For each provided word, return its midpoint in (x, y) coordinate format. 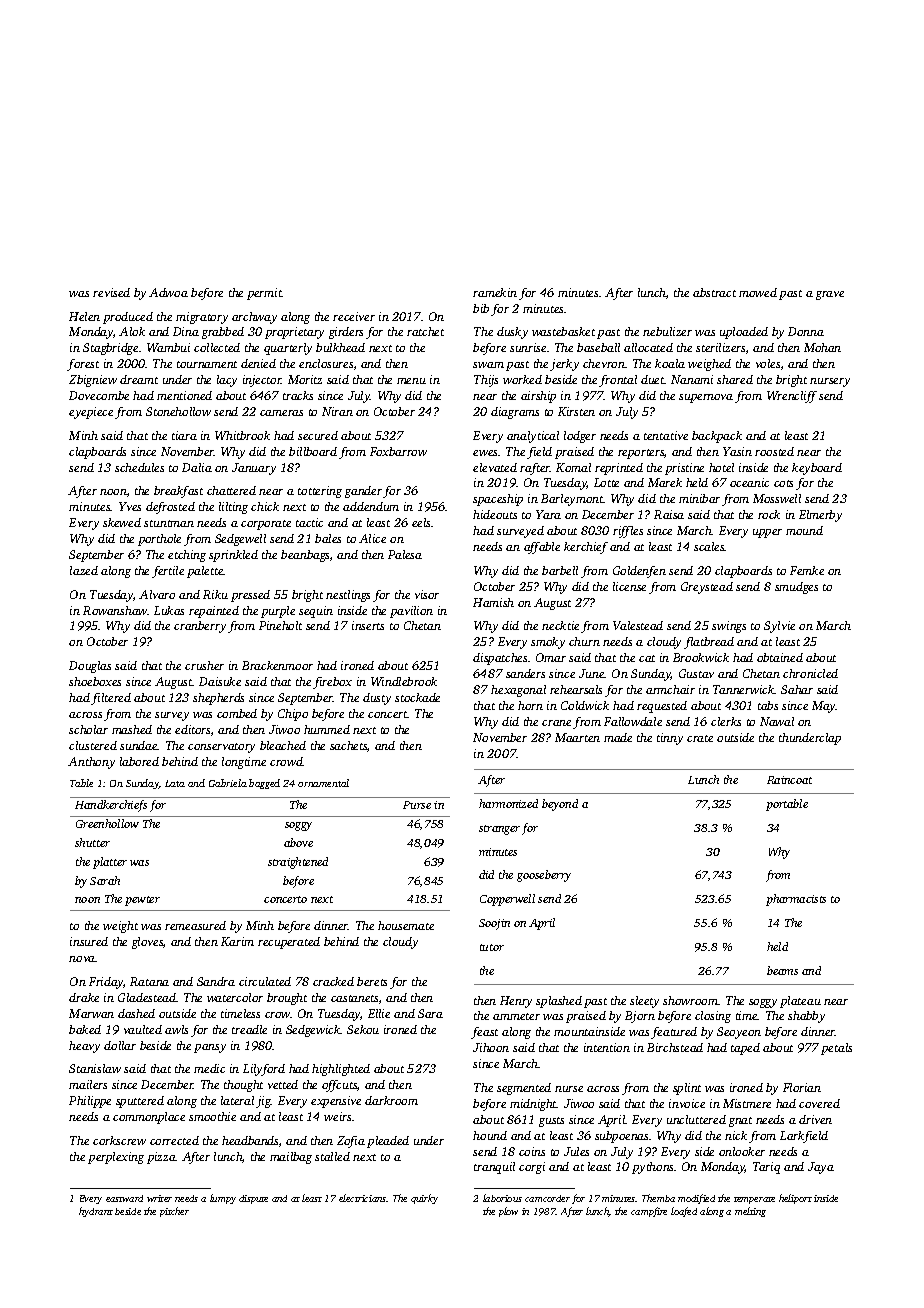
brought (287, 999)
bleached (283, 745)
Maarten (577, 737)
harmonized (508, 803)
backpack (717, 437)
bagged (264, 784)
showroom (690, 1000)
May (824, 707)
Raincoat (789, 780)
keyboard (817, 469)
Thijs (486, 381)
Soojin (494, 924)
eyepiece (91, 413)
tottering (320, 492)
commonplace (149, 1118)
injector (262, 381)
